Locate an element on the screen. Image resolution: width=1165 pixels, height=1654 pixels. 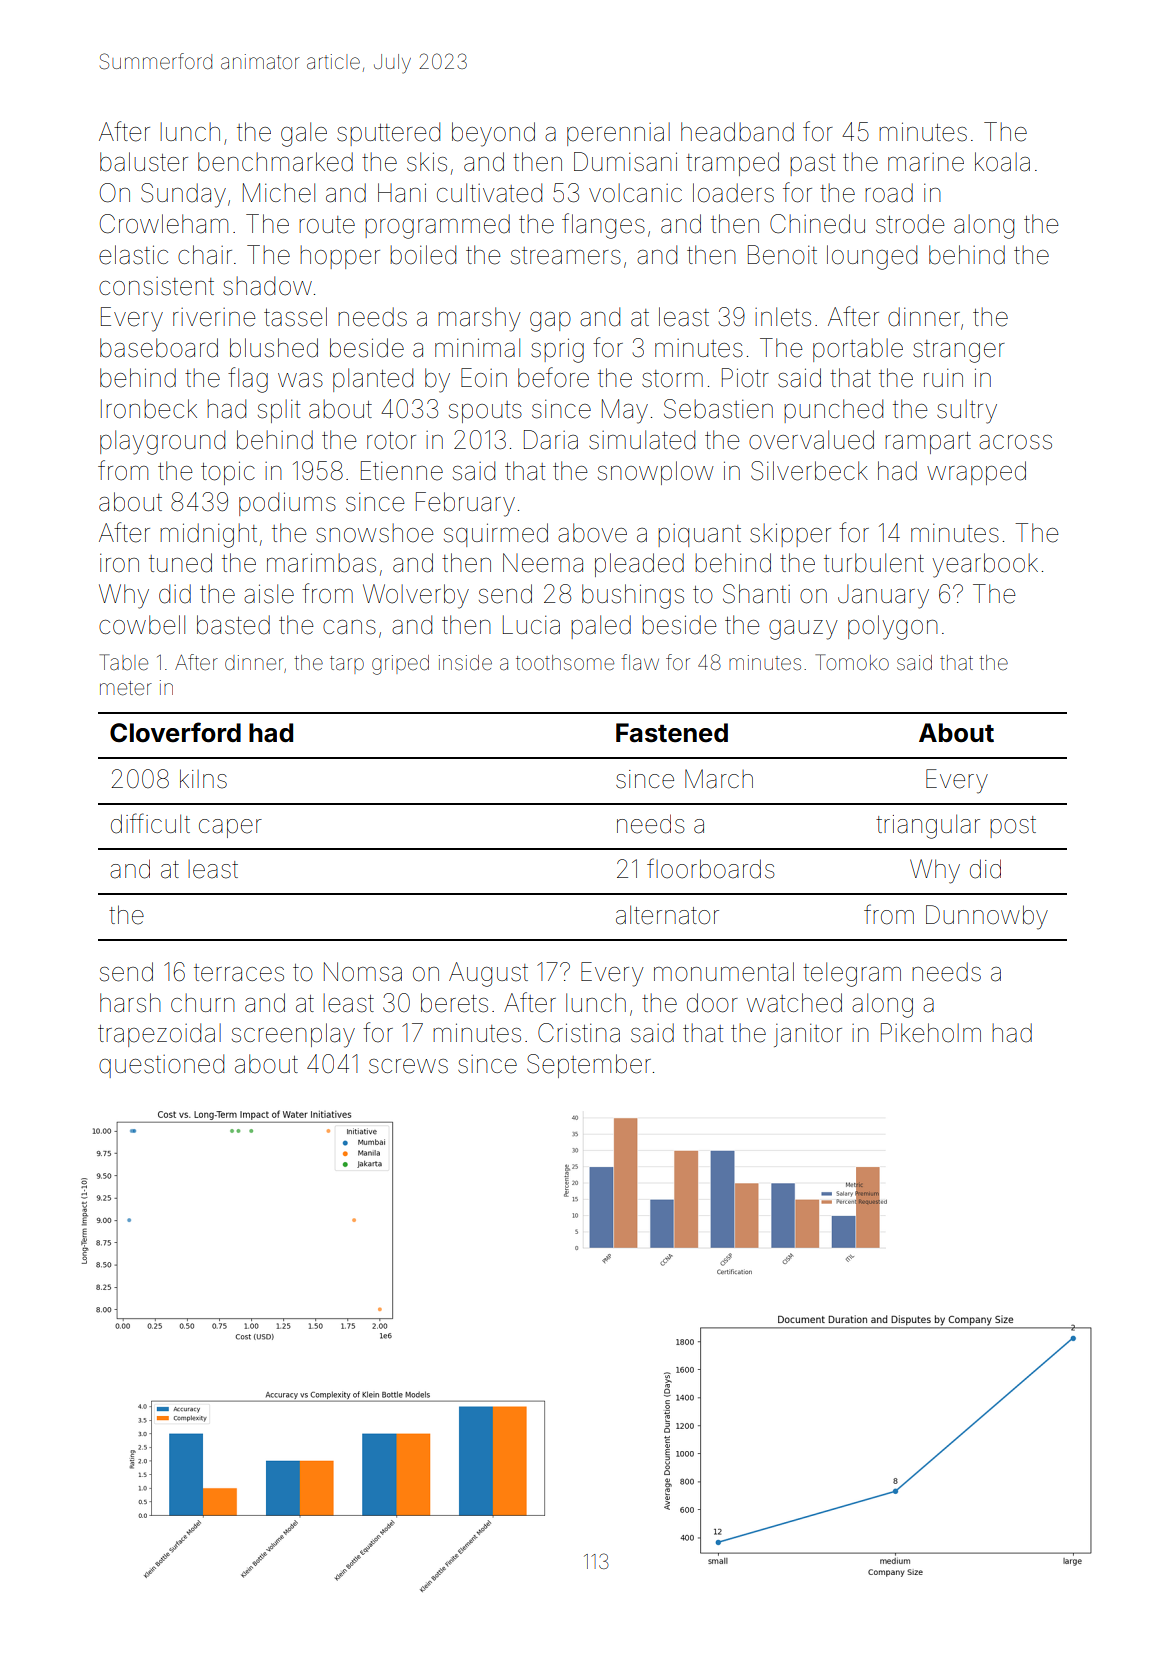
Nomsa is located at coordinates (363, 972).
